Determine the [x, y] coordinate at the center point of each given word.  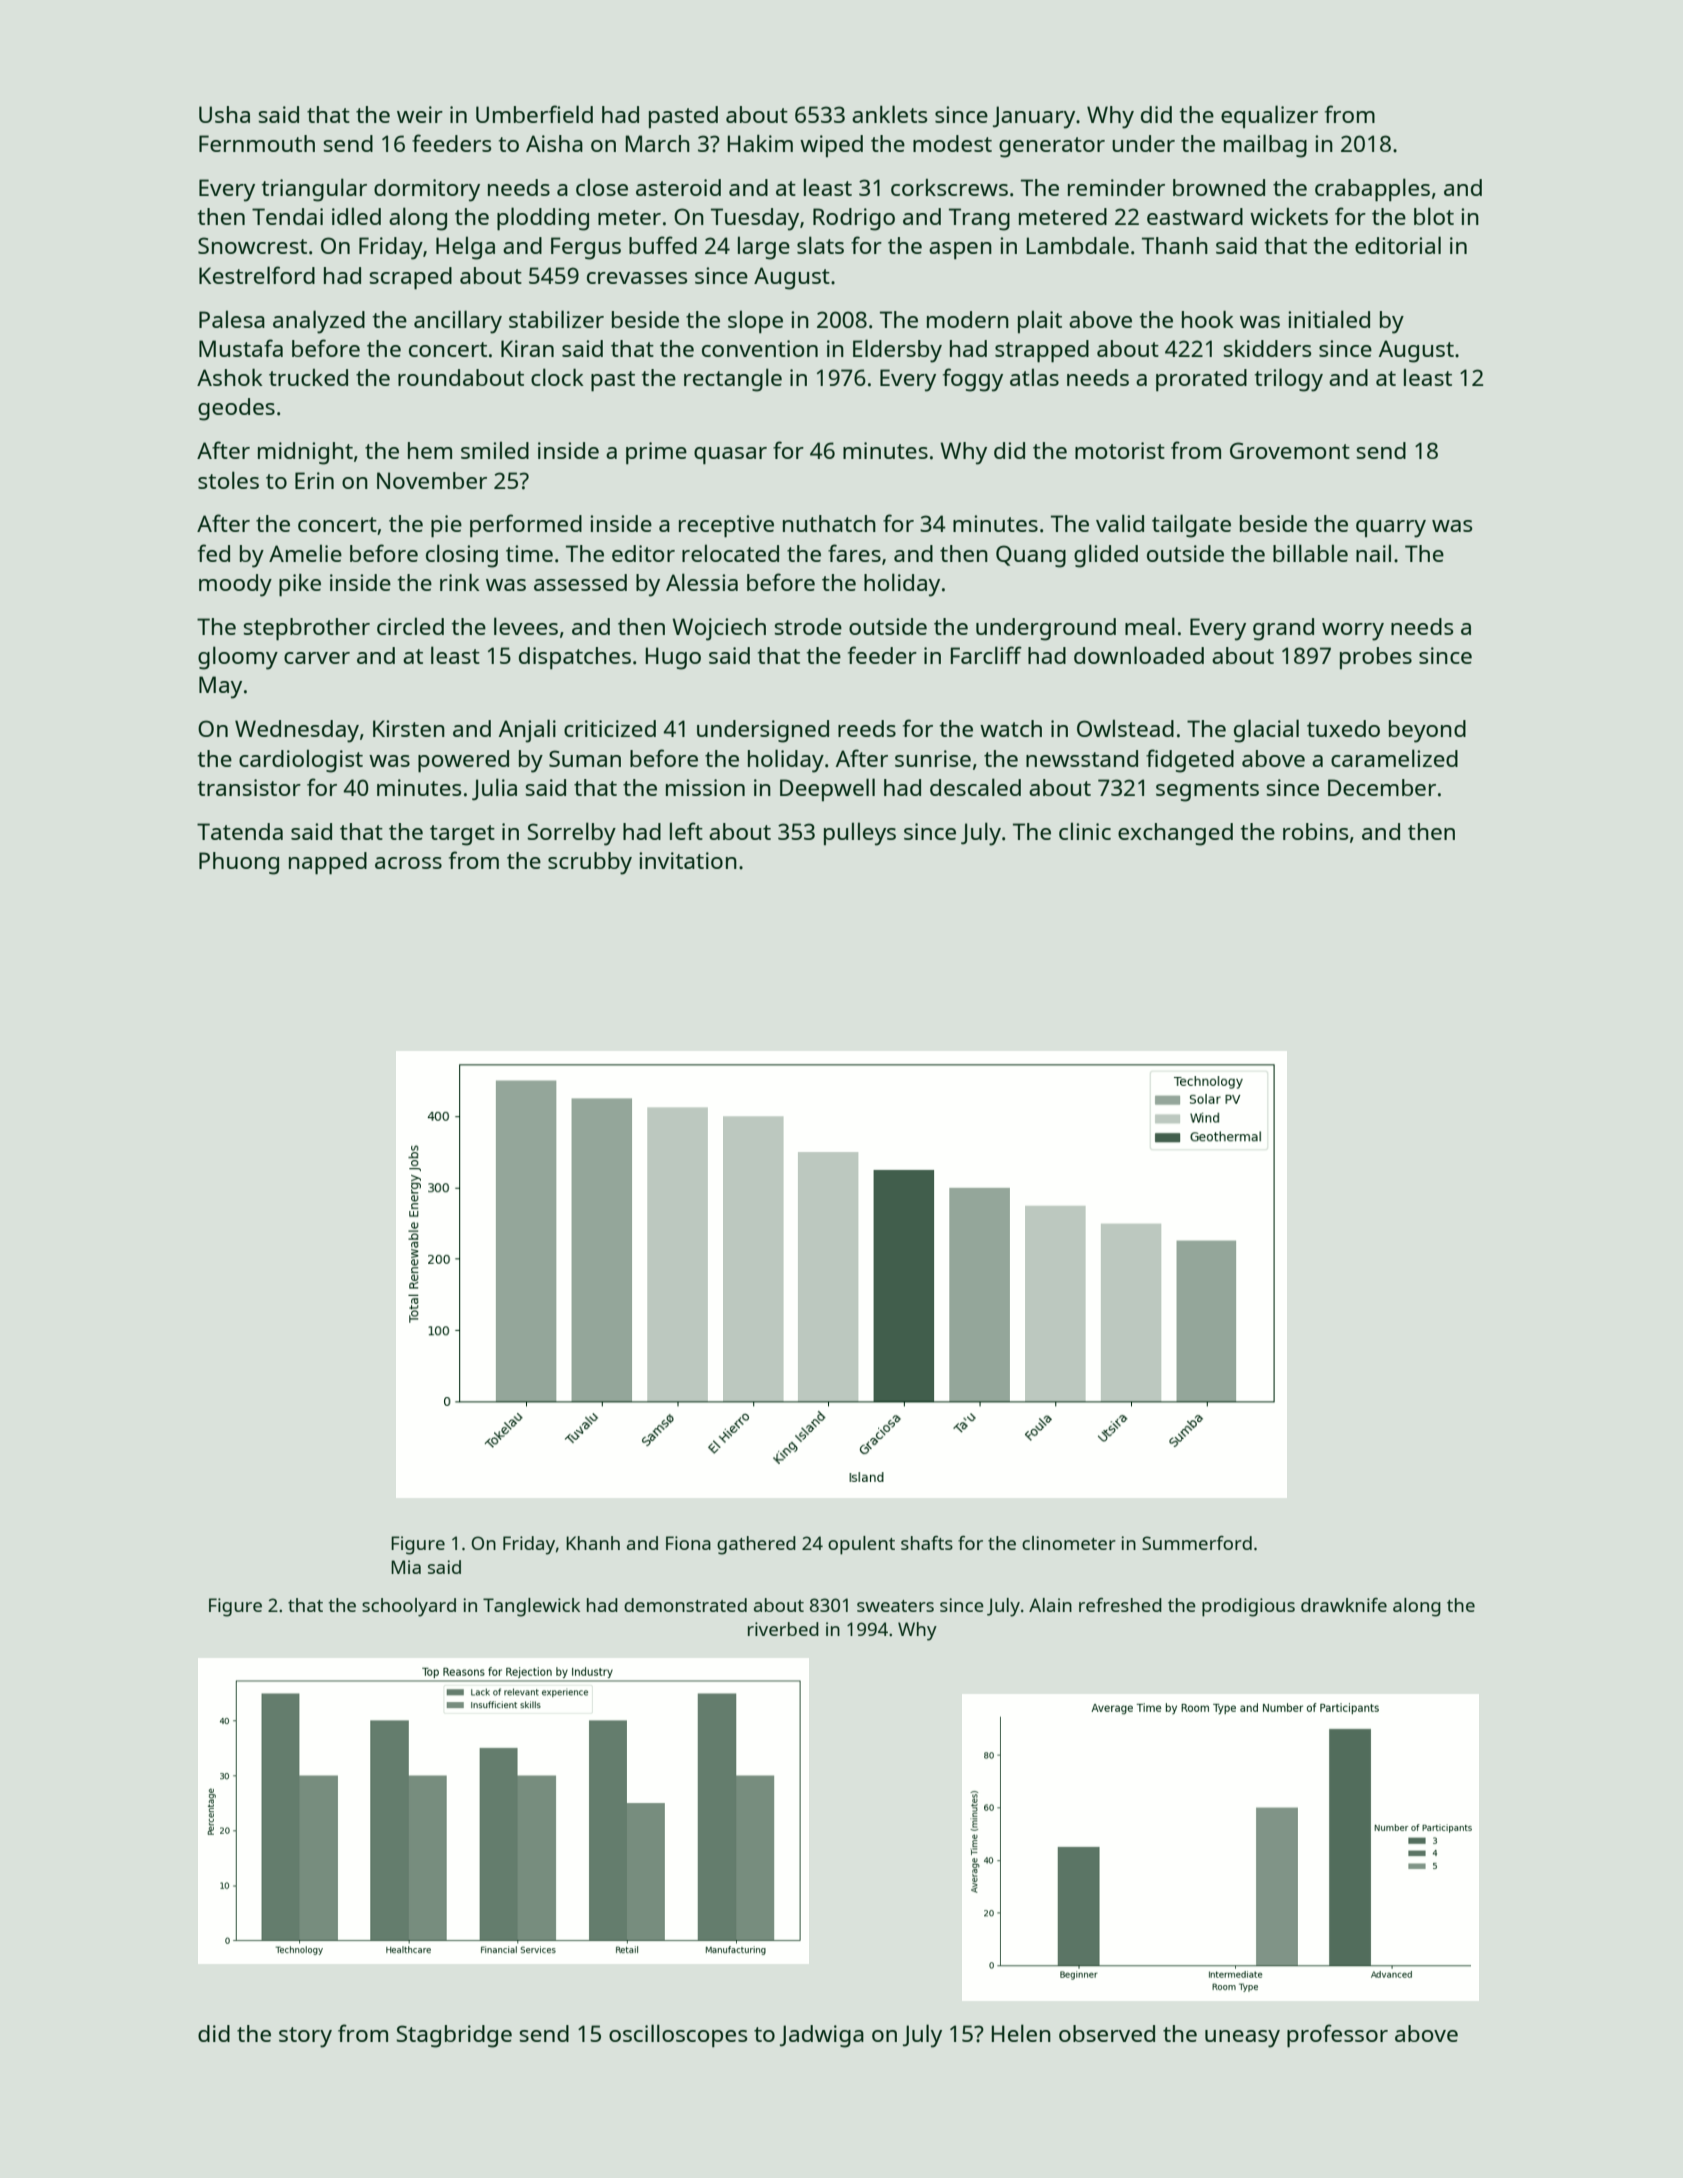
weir [420, 114]
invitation [688, 860]
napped [328, 863]
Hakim [760, 143]
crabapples [1372, 189]
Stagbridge [454, 2036]
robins [1315, 831]
